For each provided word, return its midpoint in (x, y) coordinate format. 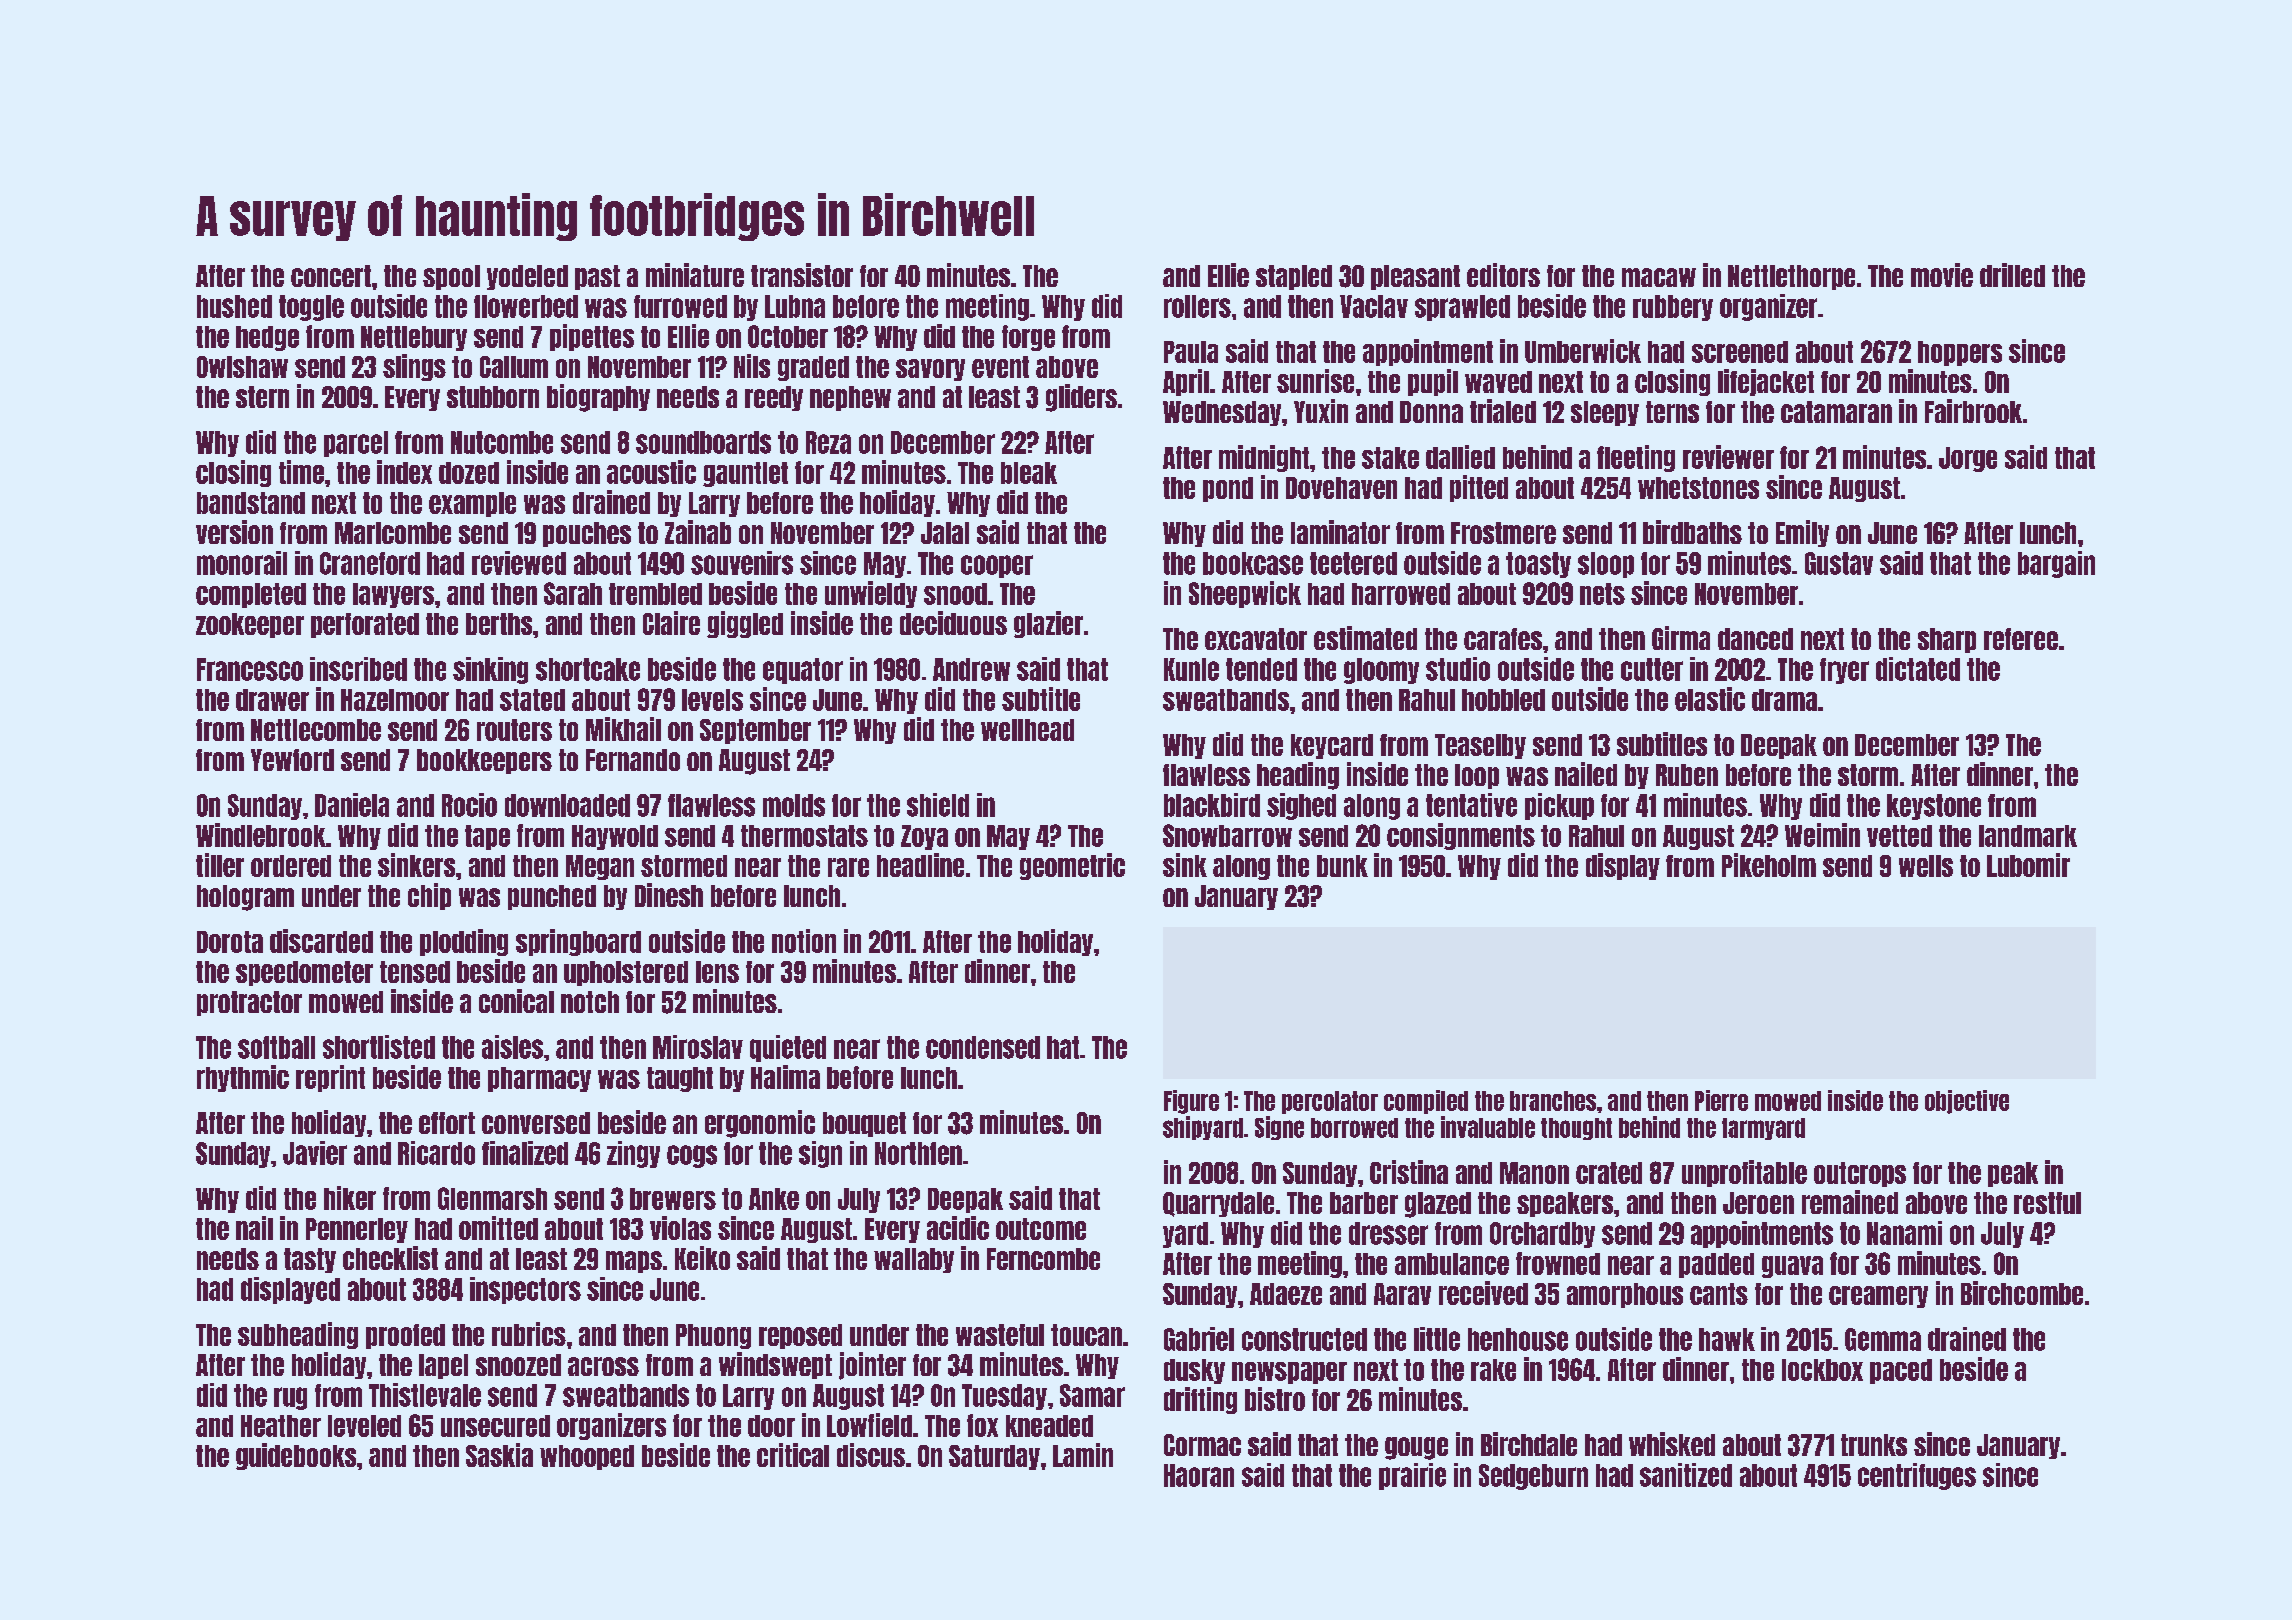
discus (871, 1455)
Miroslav (698, 1047)
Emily (1802, 533)
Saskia (499, 1455)
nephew (850, 398)
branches (1553, 1101)
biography (598, 398)
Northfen (918, 1153)
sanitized (1686, 1475)
